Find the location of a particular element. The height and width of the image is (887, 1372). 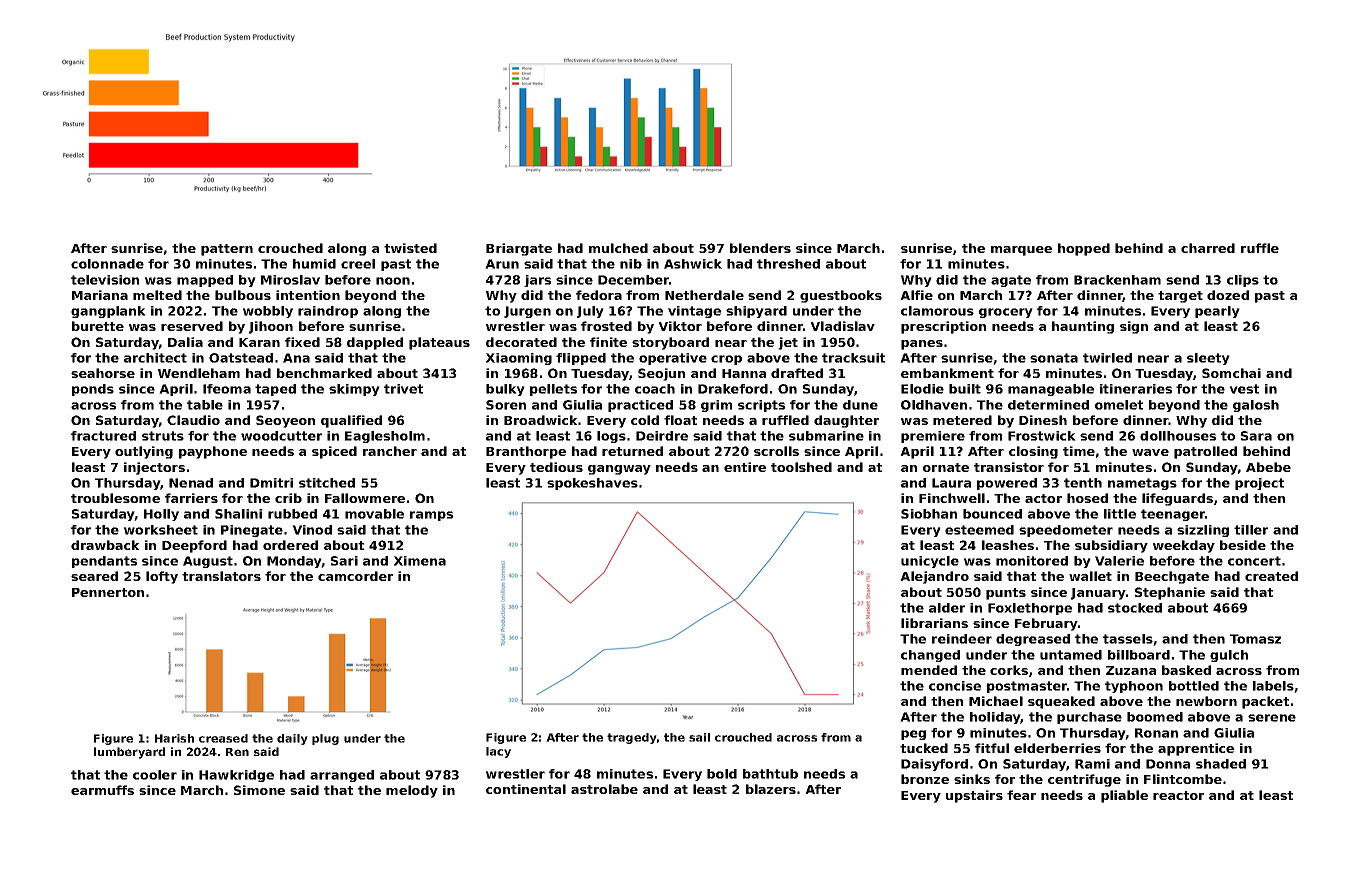

blazers is located at coordinates (771, 789).
